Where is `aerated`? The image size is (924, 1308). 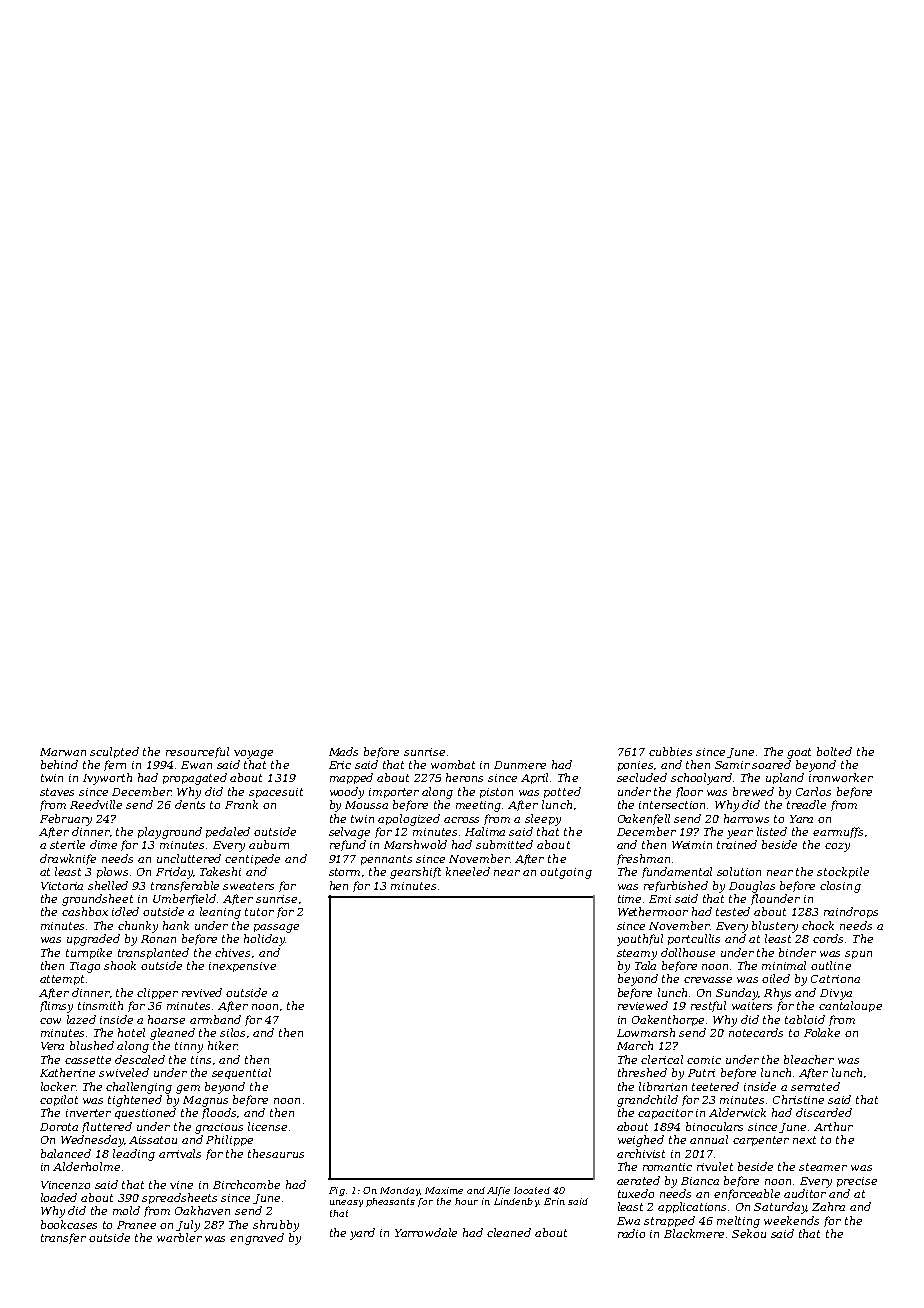 aerated is located at coordinates (638, 1180).
